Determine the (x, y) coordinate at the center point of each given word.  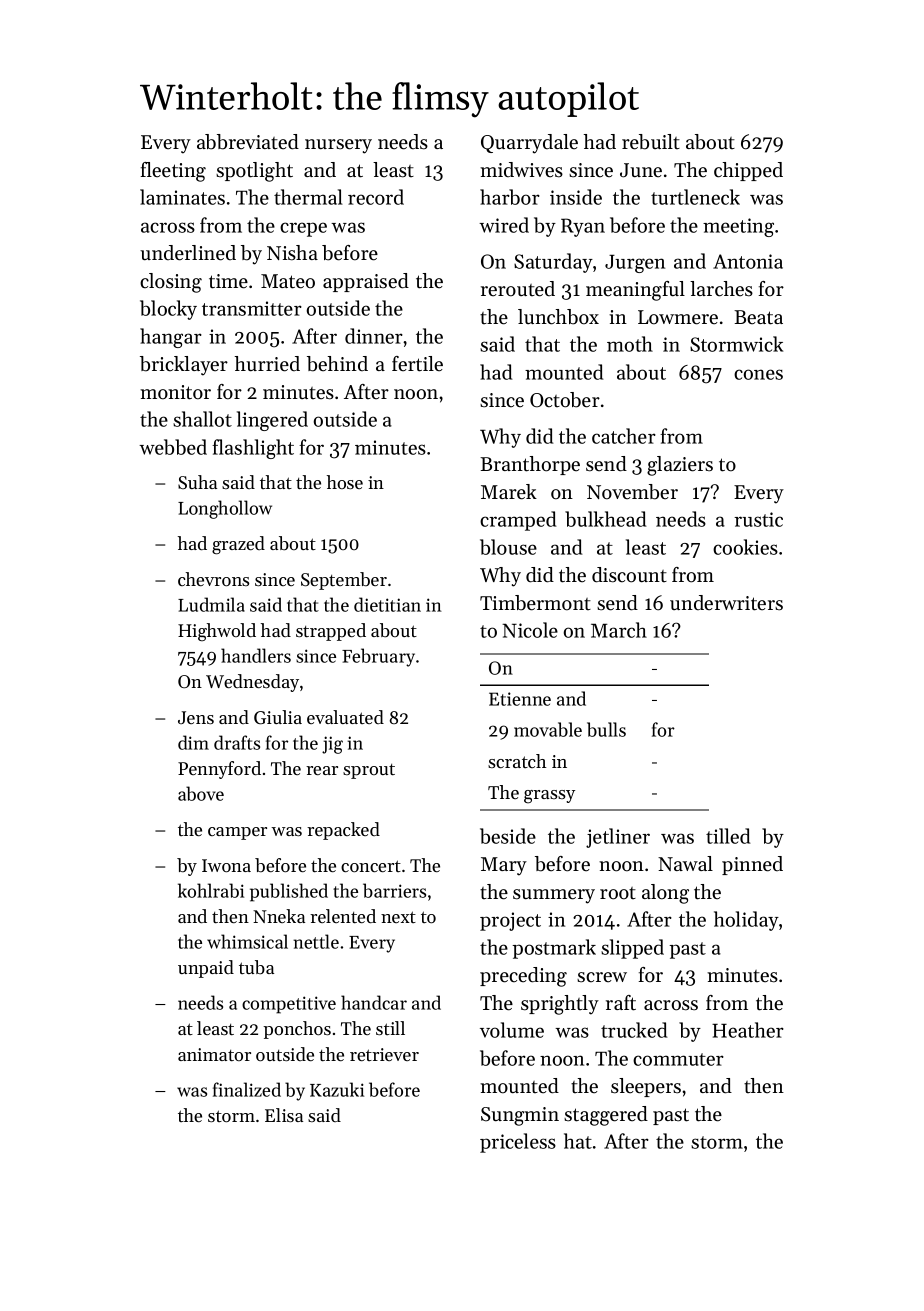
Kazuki (337, 1089)
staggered (606, 1116)
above (201, 793)
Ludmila (211, 604)
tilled (728, 836)
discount (629, 575)
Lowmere (678, 317)
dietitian (387, 604)
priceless (518, 1143)
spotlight (254, 172)
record (376, 197)
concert (371, 866)
